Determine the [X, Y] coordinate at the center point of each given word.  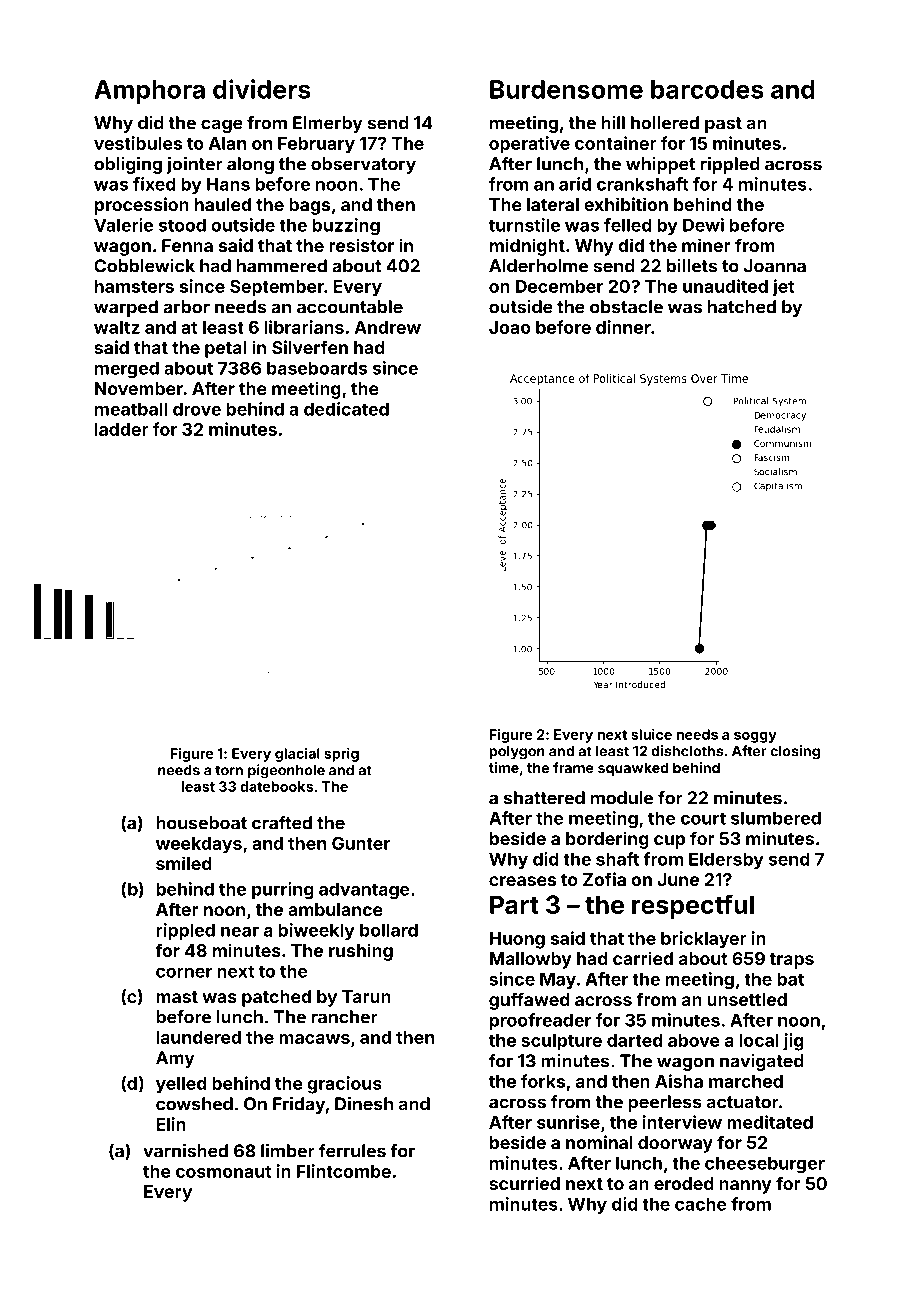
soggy [755, 737]
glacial [297, 755]
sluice [651, 734]
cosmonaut [223, 1172]
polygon [517, 753]
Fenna [187, 245]
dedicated [346, 409]
